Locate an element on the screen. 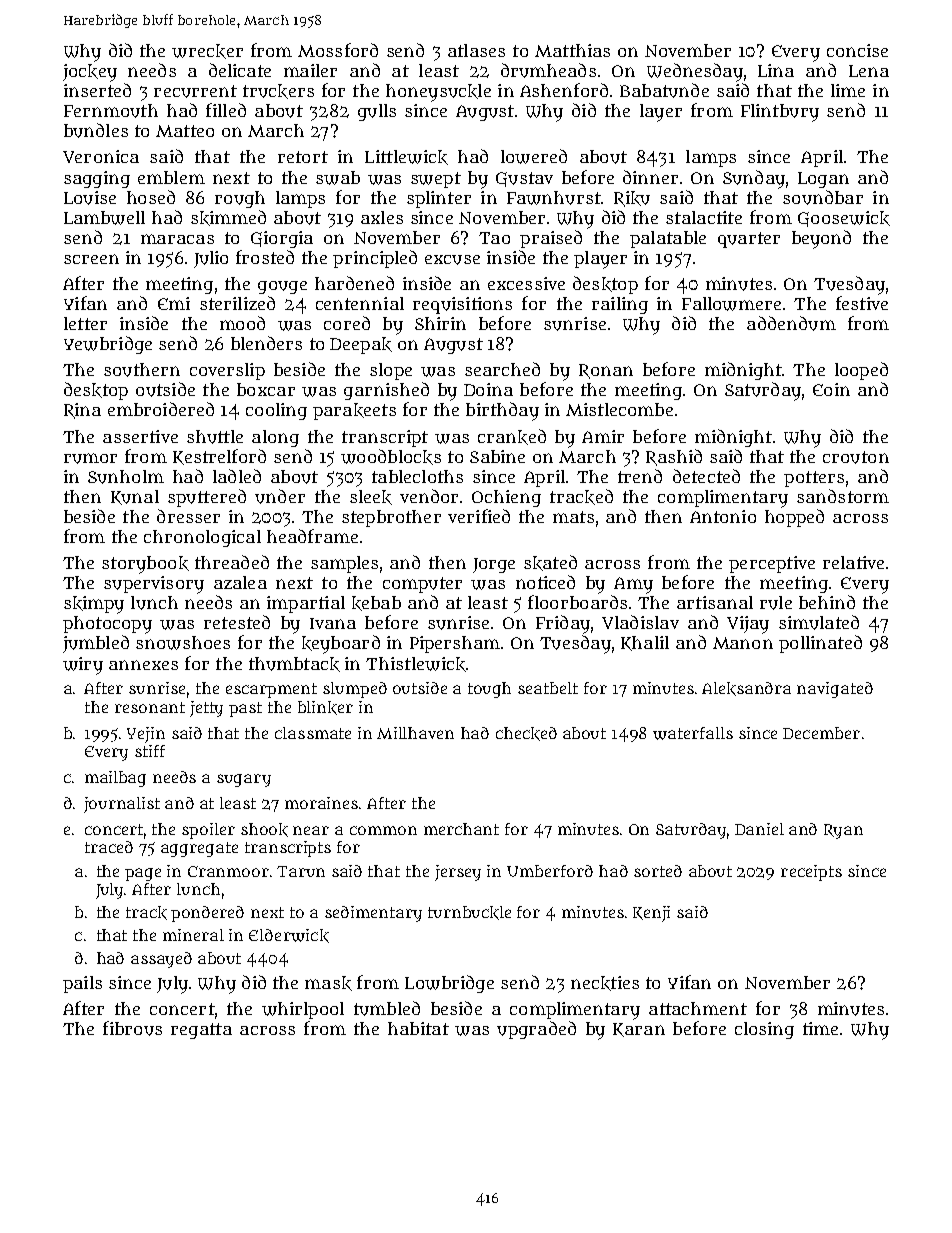 The width and height of the screenshot is (952, 1233). pondered is located at coordinates (207, 914).
